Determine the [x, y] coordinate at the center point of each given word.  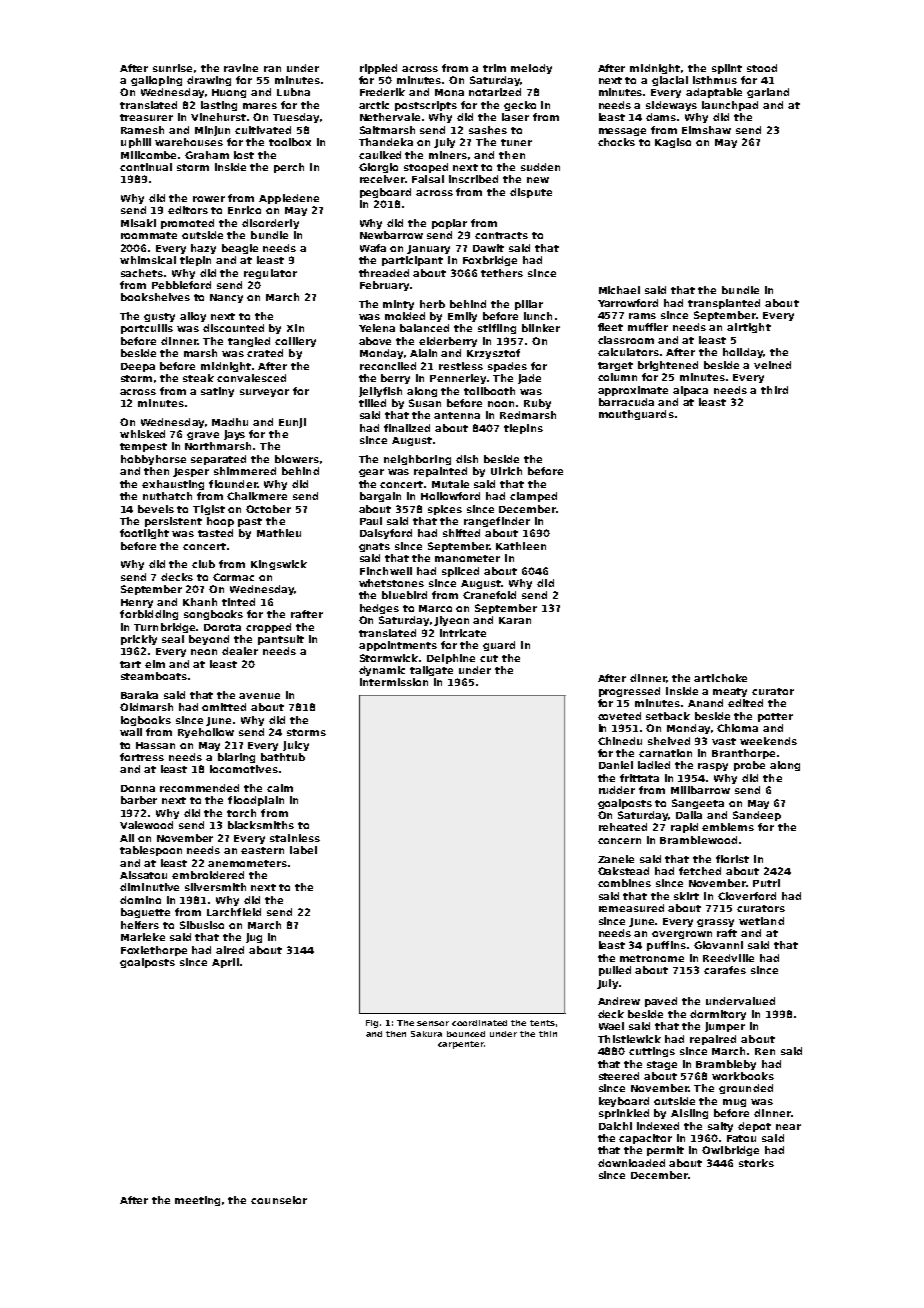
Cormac [233, 577]
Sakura [426, 1034]
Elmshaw [706, 130]
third [774, 390]
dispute [531, 193]
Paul [371, 521]
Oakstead [623, 871]
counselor [279, 1200]
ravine [241, 68]
